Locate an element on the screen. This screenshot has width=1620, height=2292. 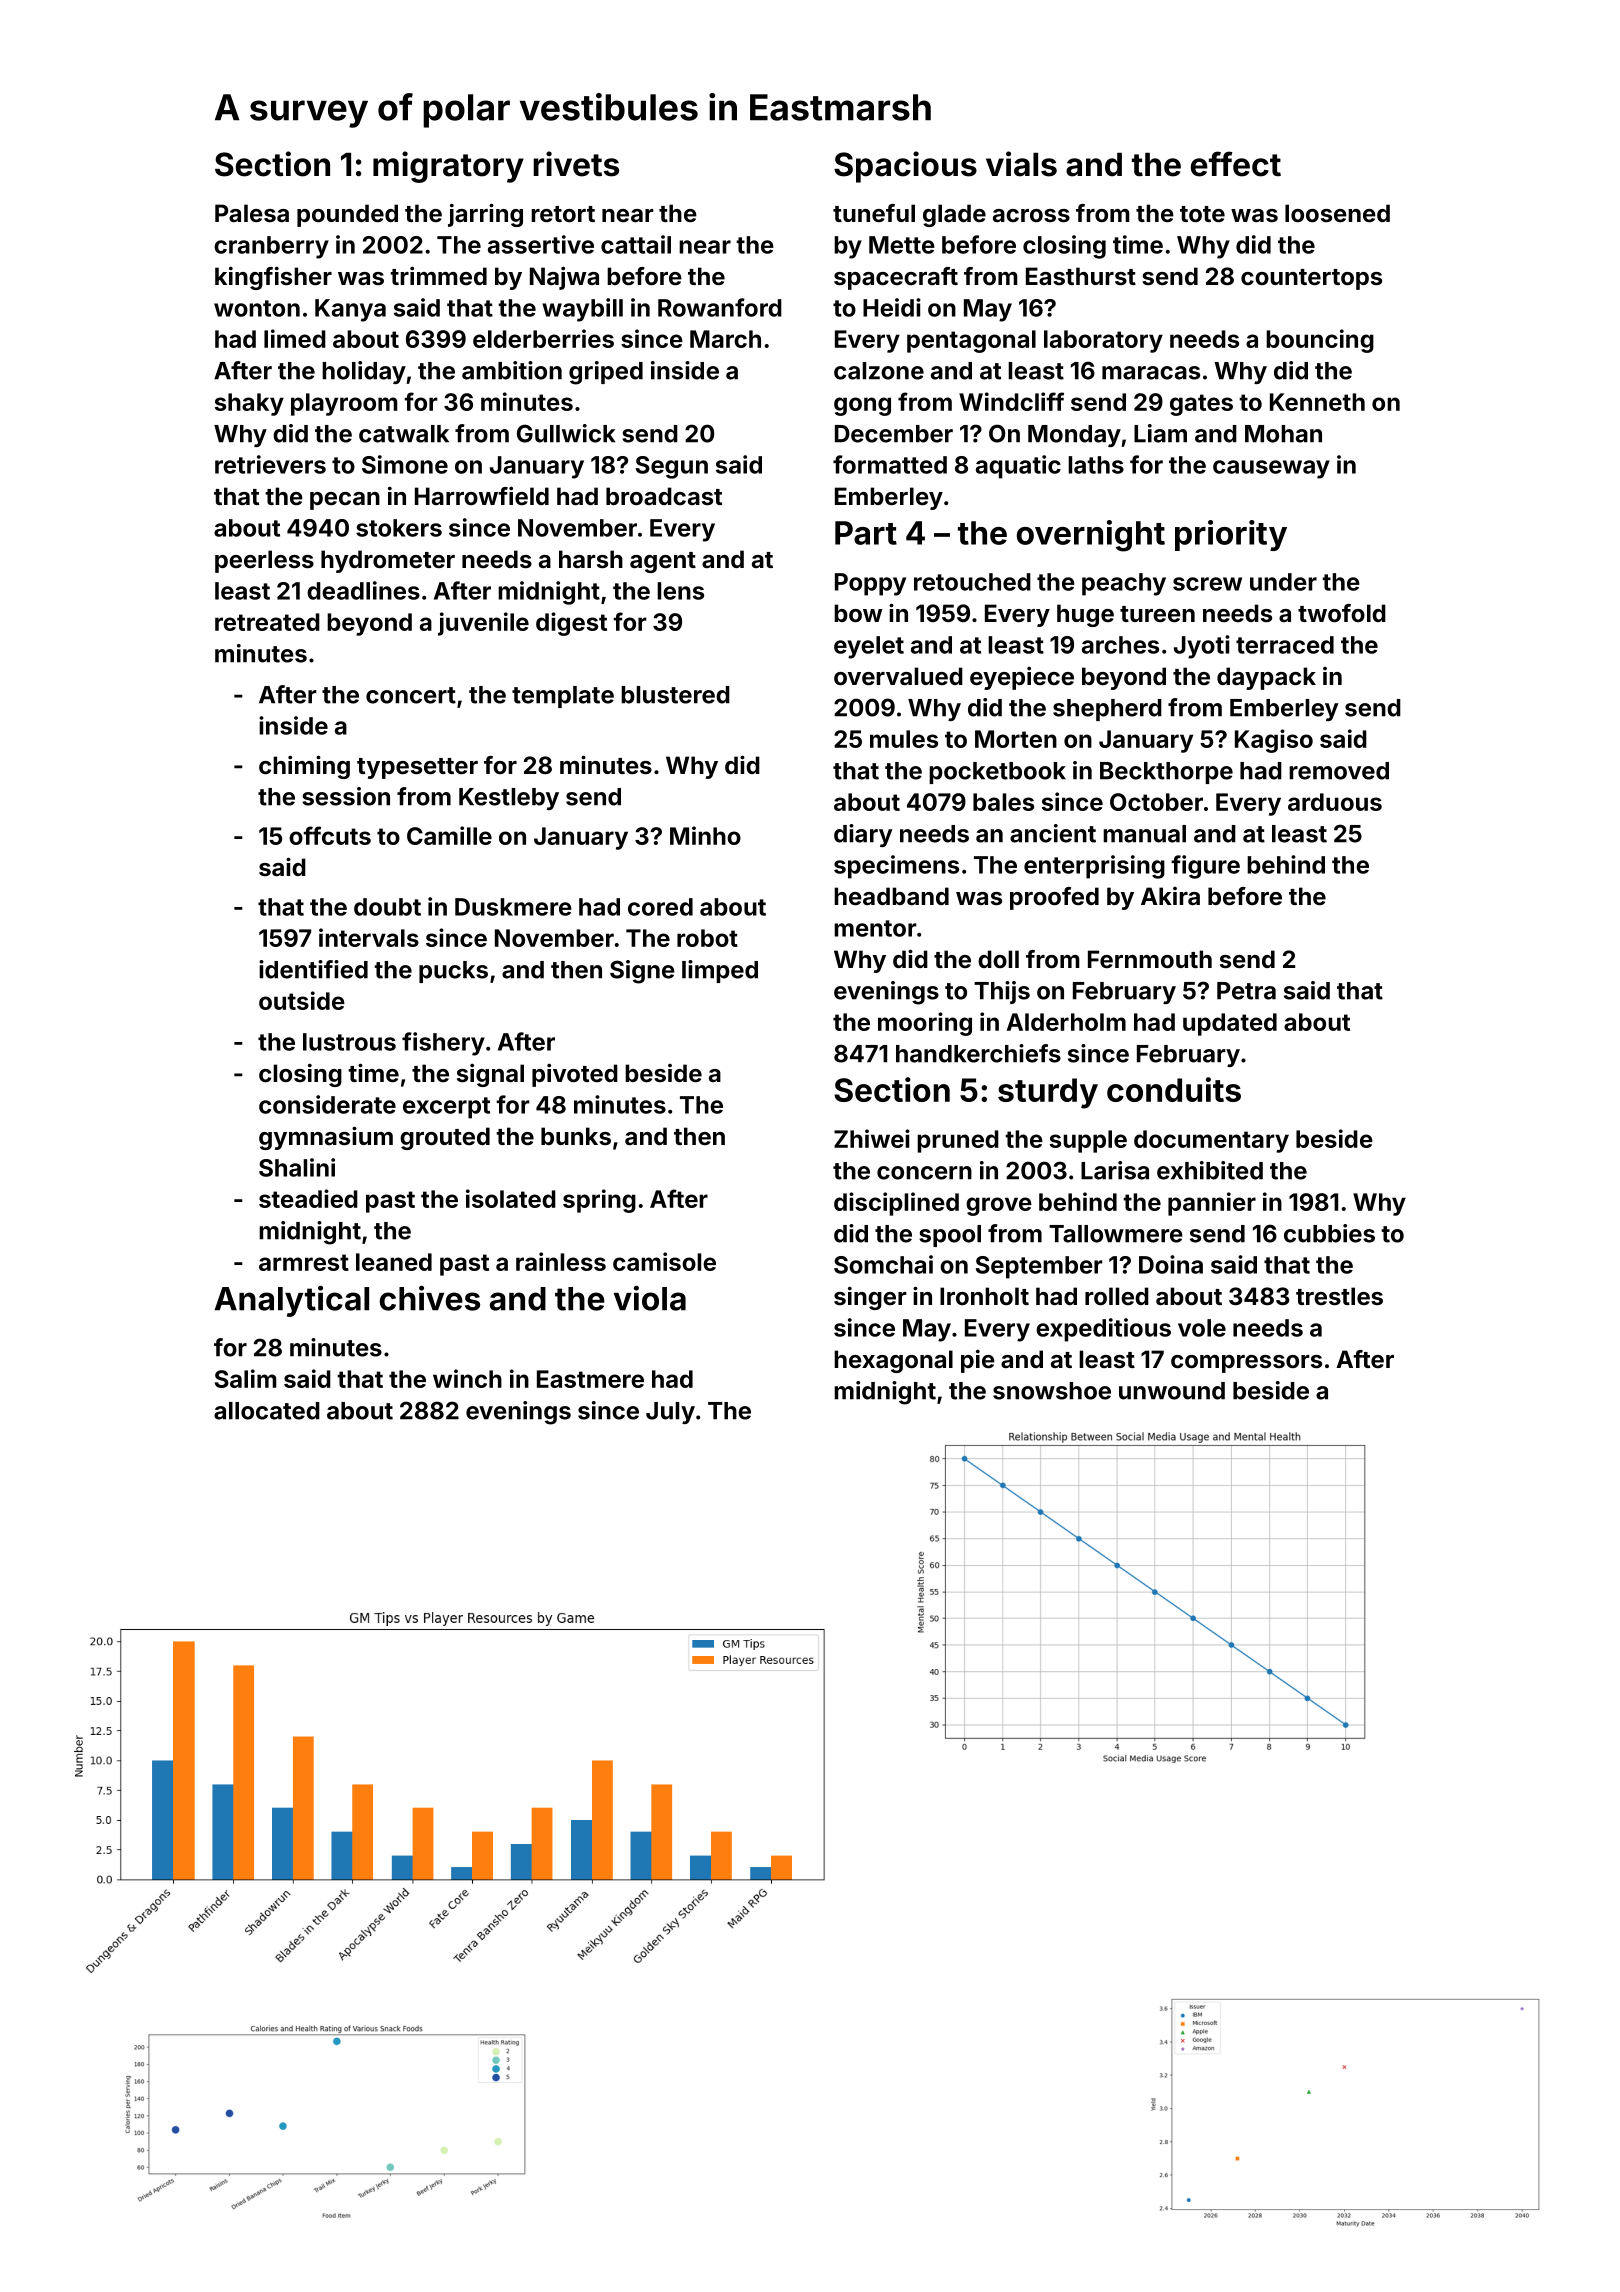
Duskmere is located at coordinates (513, 907).
